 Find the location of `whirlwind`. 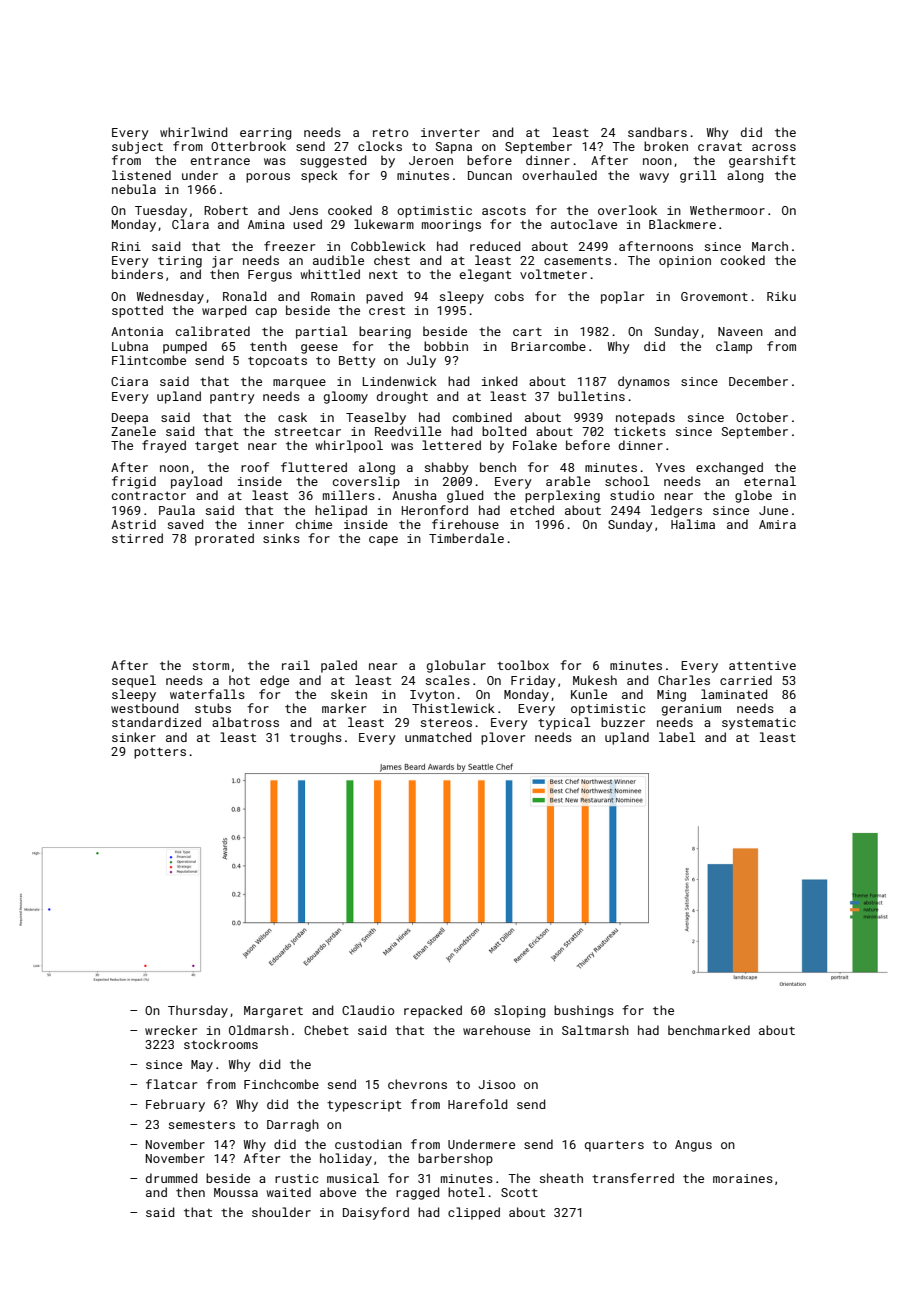

whirlwind is located at coordinates (194, 132).
